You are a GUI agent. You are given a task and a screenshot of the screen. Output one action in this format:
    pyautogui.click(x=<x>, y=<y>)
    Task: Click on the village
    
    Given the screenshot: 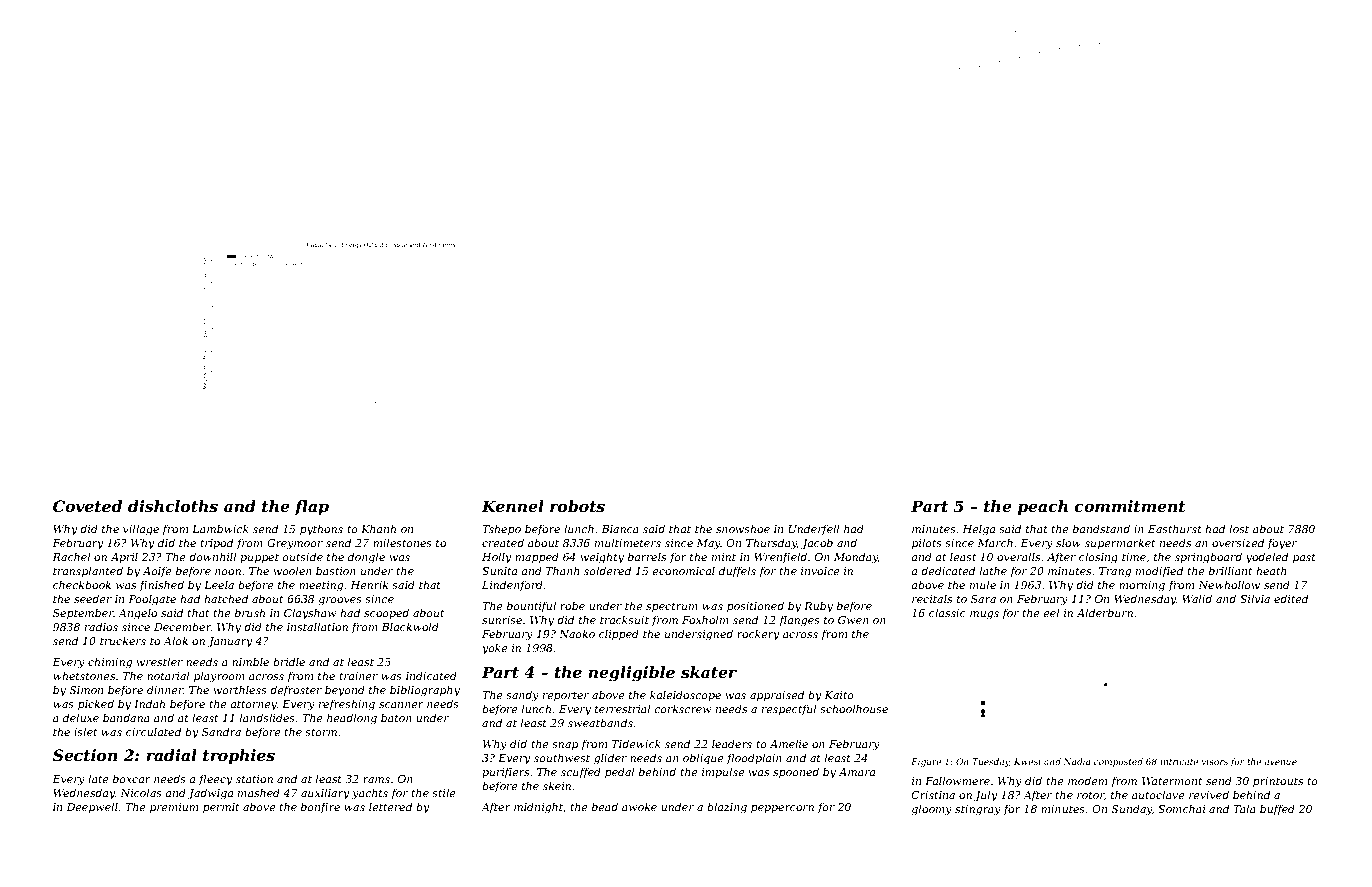 What is the action you would take?
    pyautogui.click(x=141, y=530)
